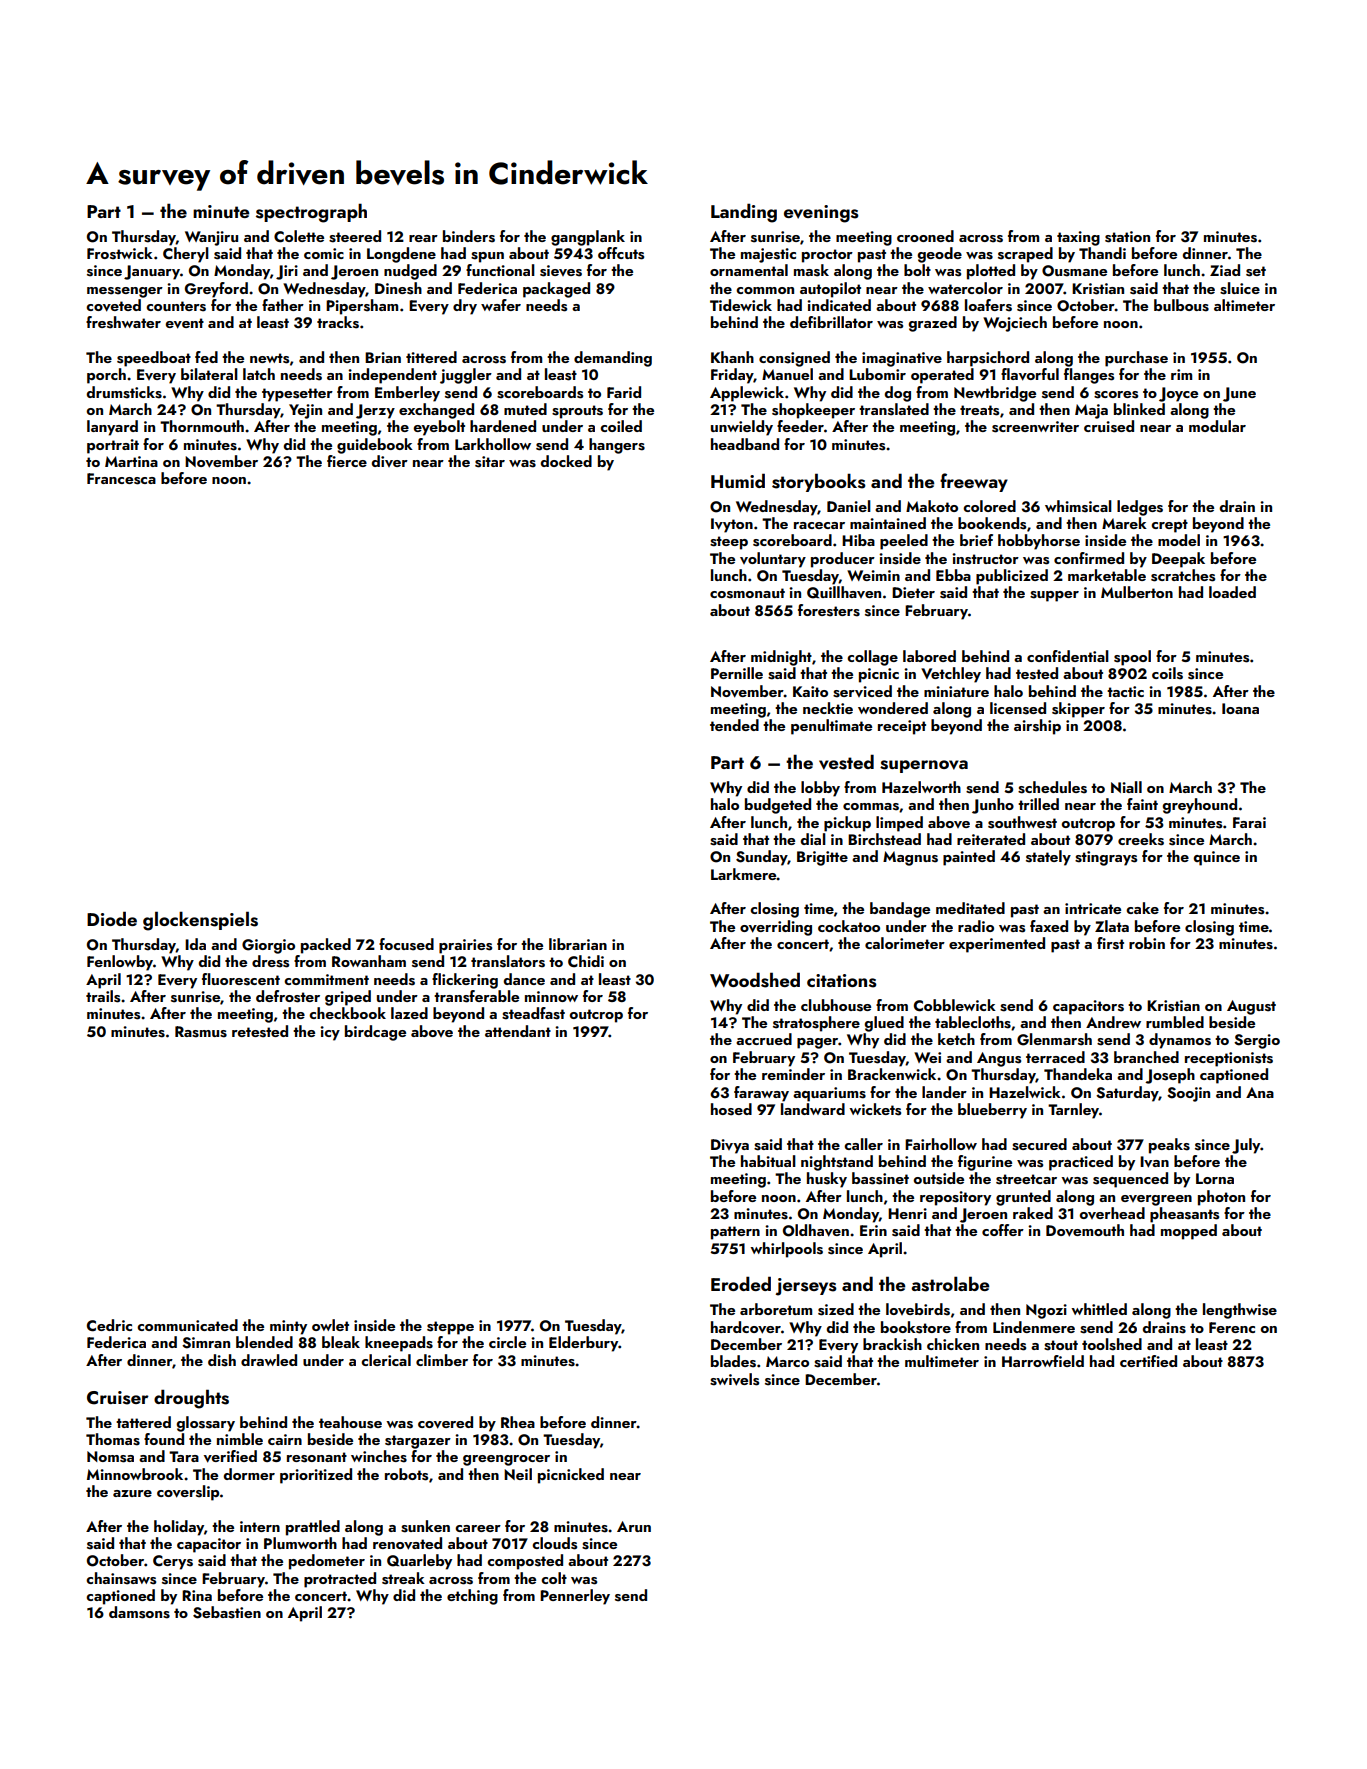 Image resolution: width=1367 pixels, height=1769 pixels. What do you see at coordinates (586, 961) in the screenshot?
I see `Chidi` at bounding box center [586, 961].
